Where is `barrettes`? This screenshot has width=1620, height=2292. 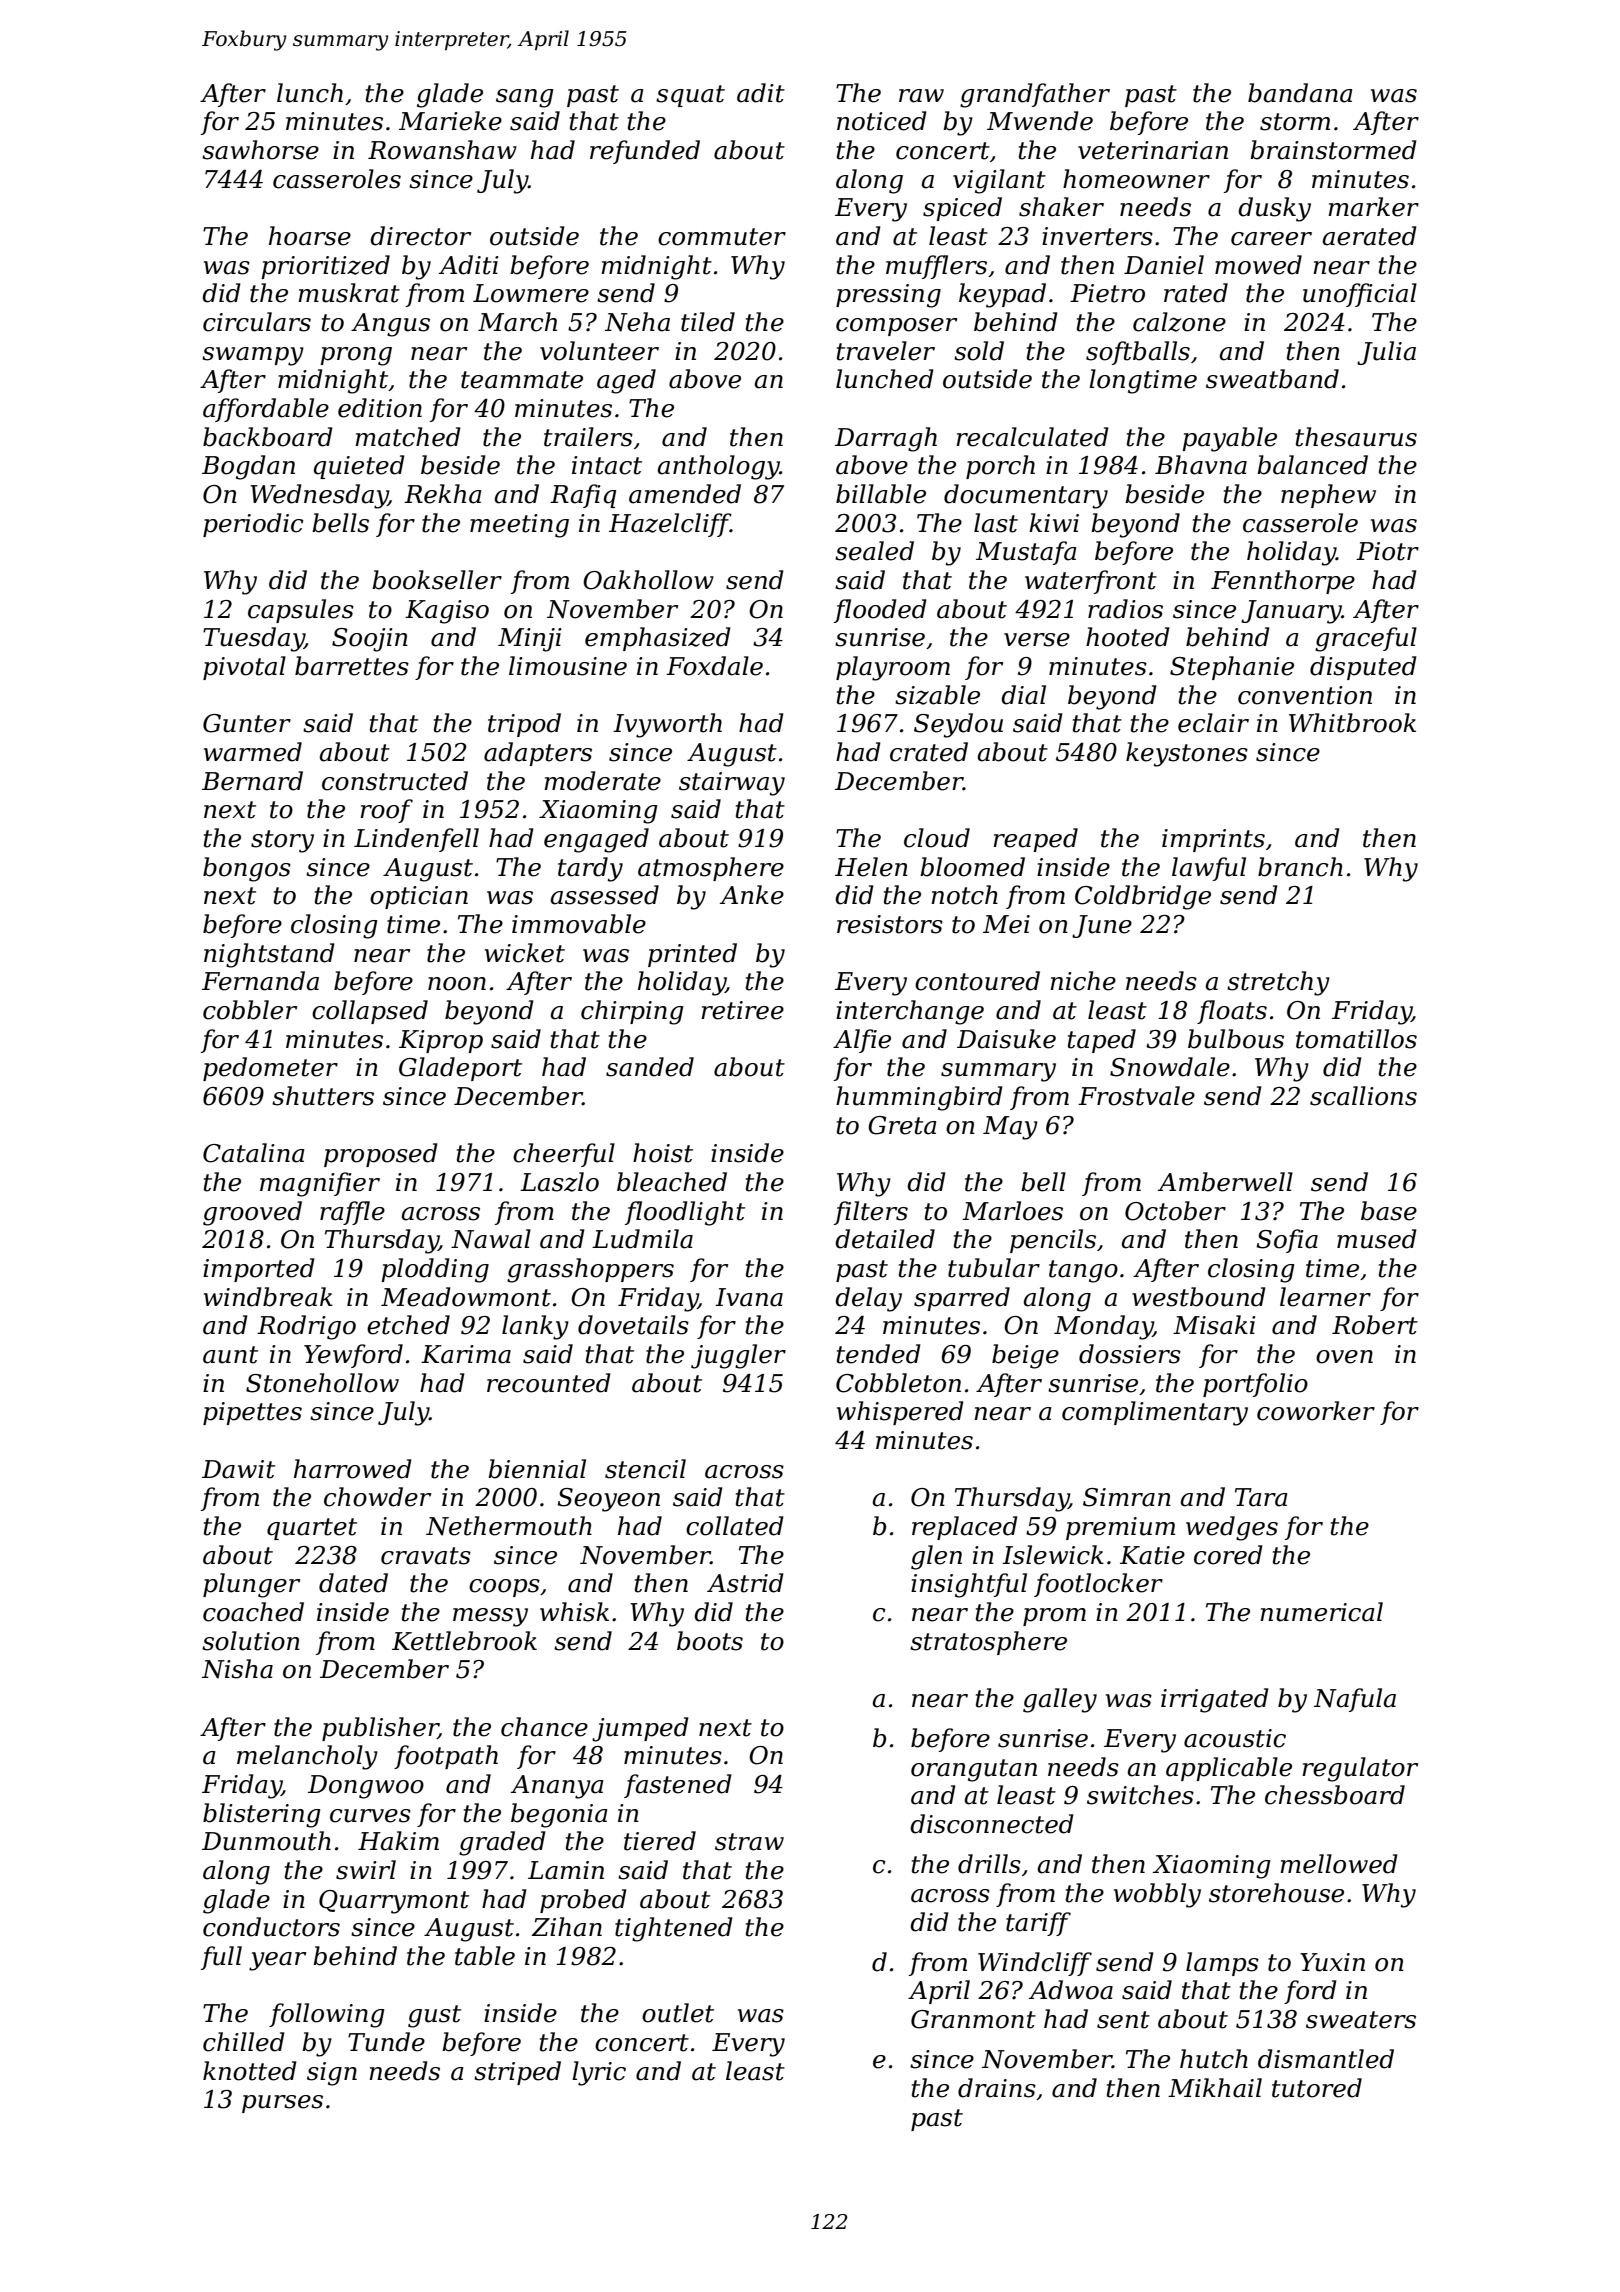
barrettes is located at coordinates (352, 666).
